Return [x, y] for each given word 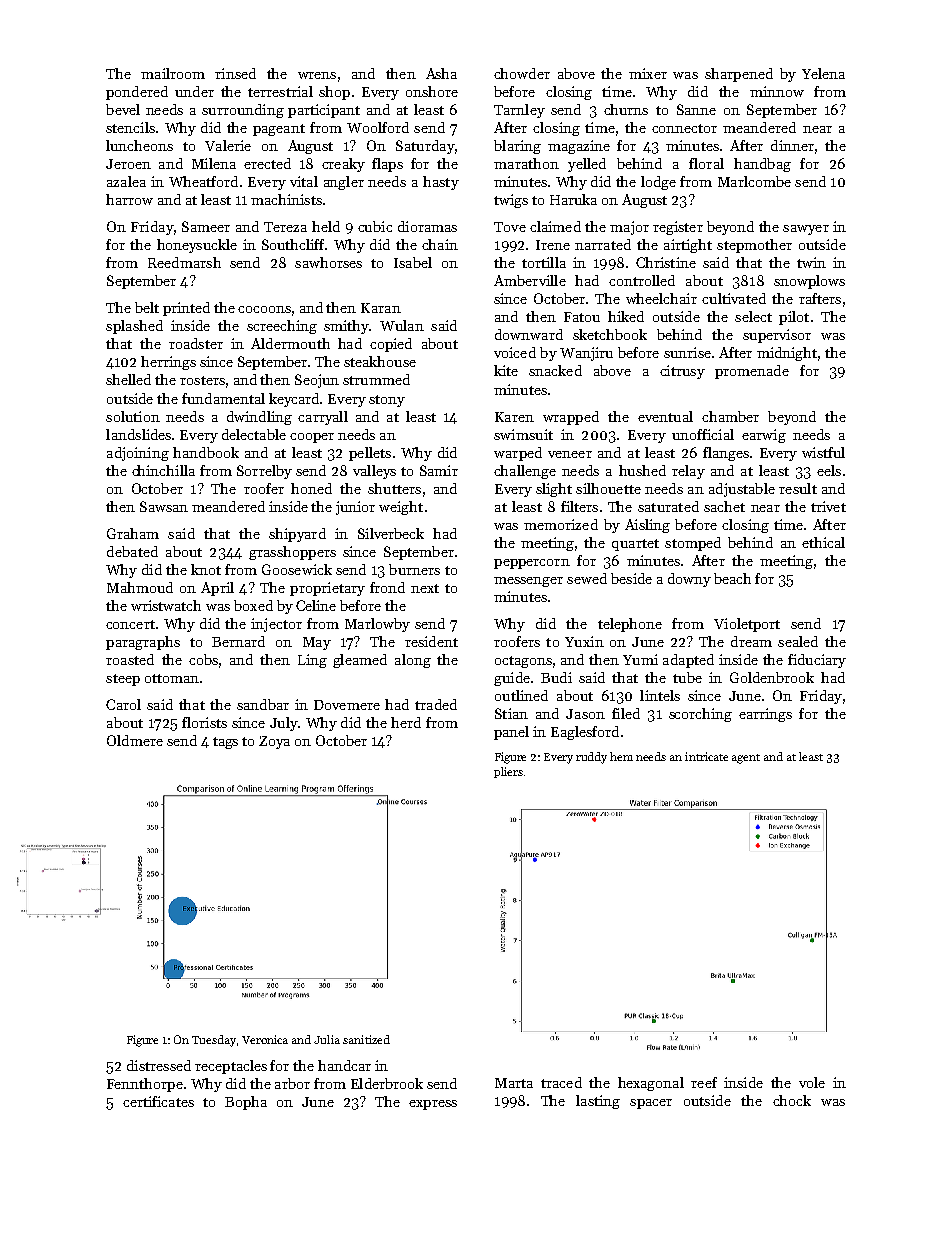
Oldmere [135, 740]
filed [626, 713]
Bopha [246, 1103]
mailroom [173, 73]
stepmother [754, 246]
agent [746, 759]
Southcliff [293, 244]
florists [204, 722]
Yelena [823, 73]
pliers [508, 772]
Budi [556, 677]
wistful [823, 452]
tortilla [544, 262]
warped [518, 454]
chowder [522, 73]
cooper [312, 438]
